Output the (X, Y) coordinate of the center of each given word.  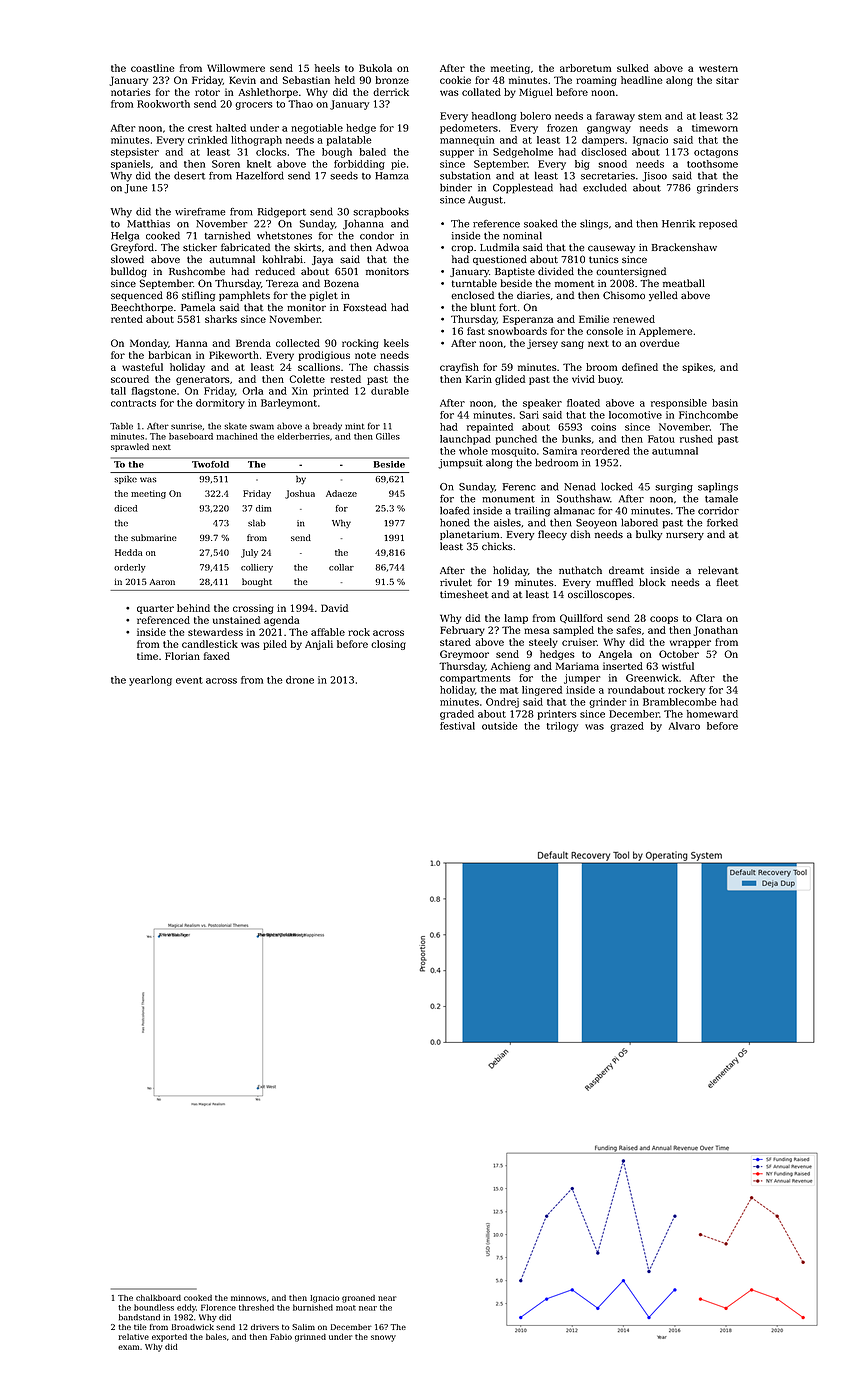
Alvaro (684, 726)
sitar (727, 80)
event (189, 680)
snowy (383, 1338)
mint (355, 426)
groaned (358, 1299)
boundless (154, 1307)
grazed (627, 727)
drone (300, 680)
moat (346, 1308)
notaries (131, 92)
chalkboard (158, 1298)
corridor (718, 511)
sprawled (130, 447)
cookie (455, 80)
